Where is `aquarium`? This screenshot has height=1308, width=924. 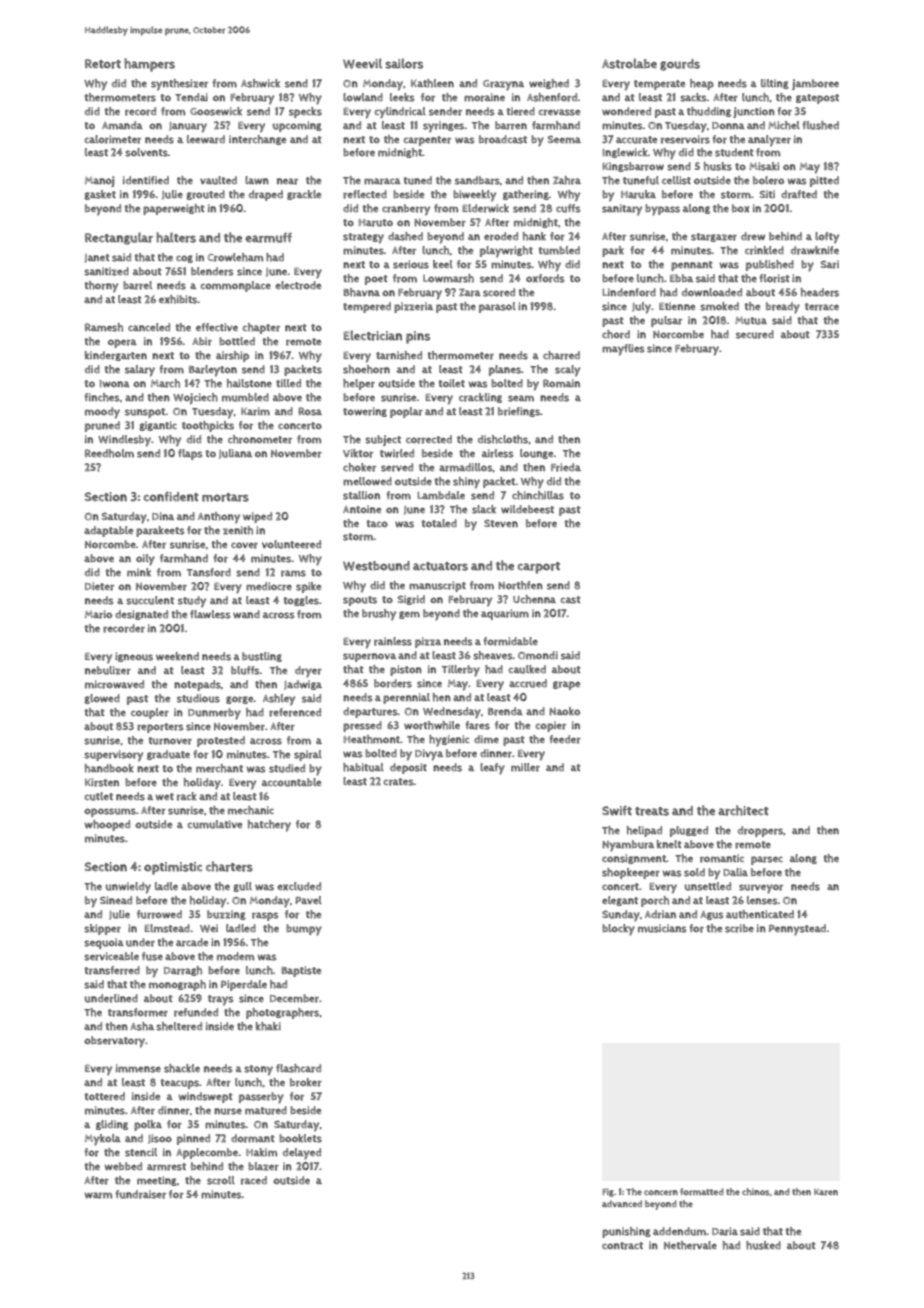 aquarium is located at coordinates (505, 614).
